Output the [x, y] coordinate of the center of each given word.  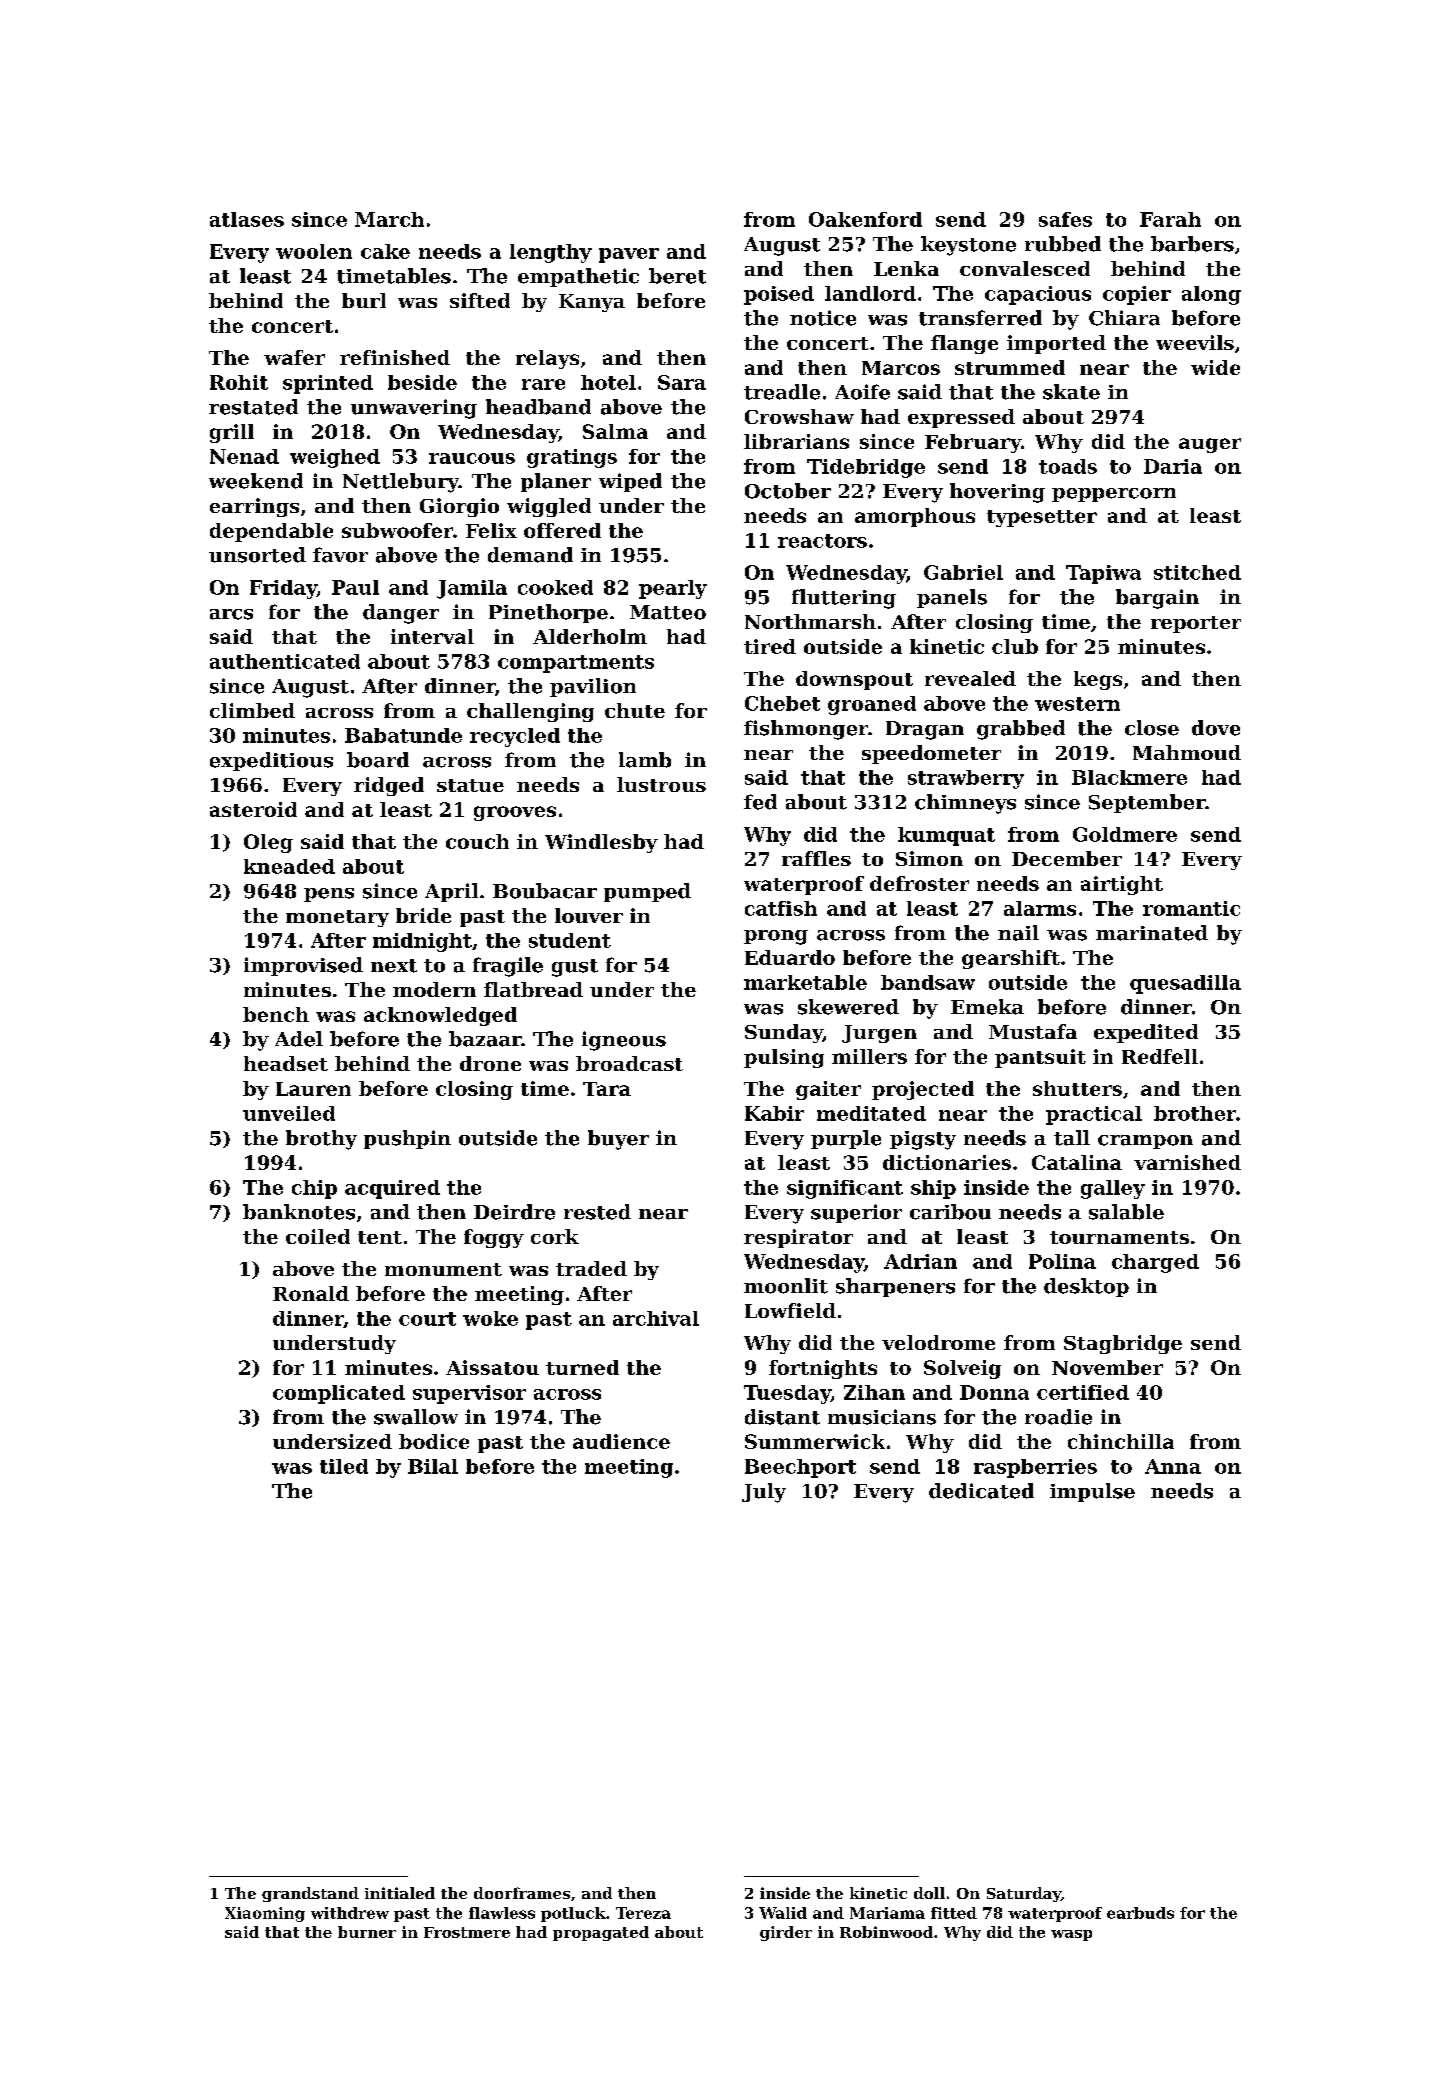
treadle [782, 392]
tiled [344, 1466]
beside [422, 382]
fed [760, 802]
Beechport [800, 1468]
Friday [283, 589]
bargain [1157, 599]
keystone [968, 246]
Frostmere [467, 1932]
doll [929, 1893]
